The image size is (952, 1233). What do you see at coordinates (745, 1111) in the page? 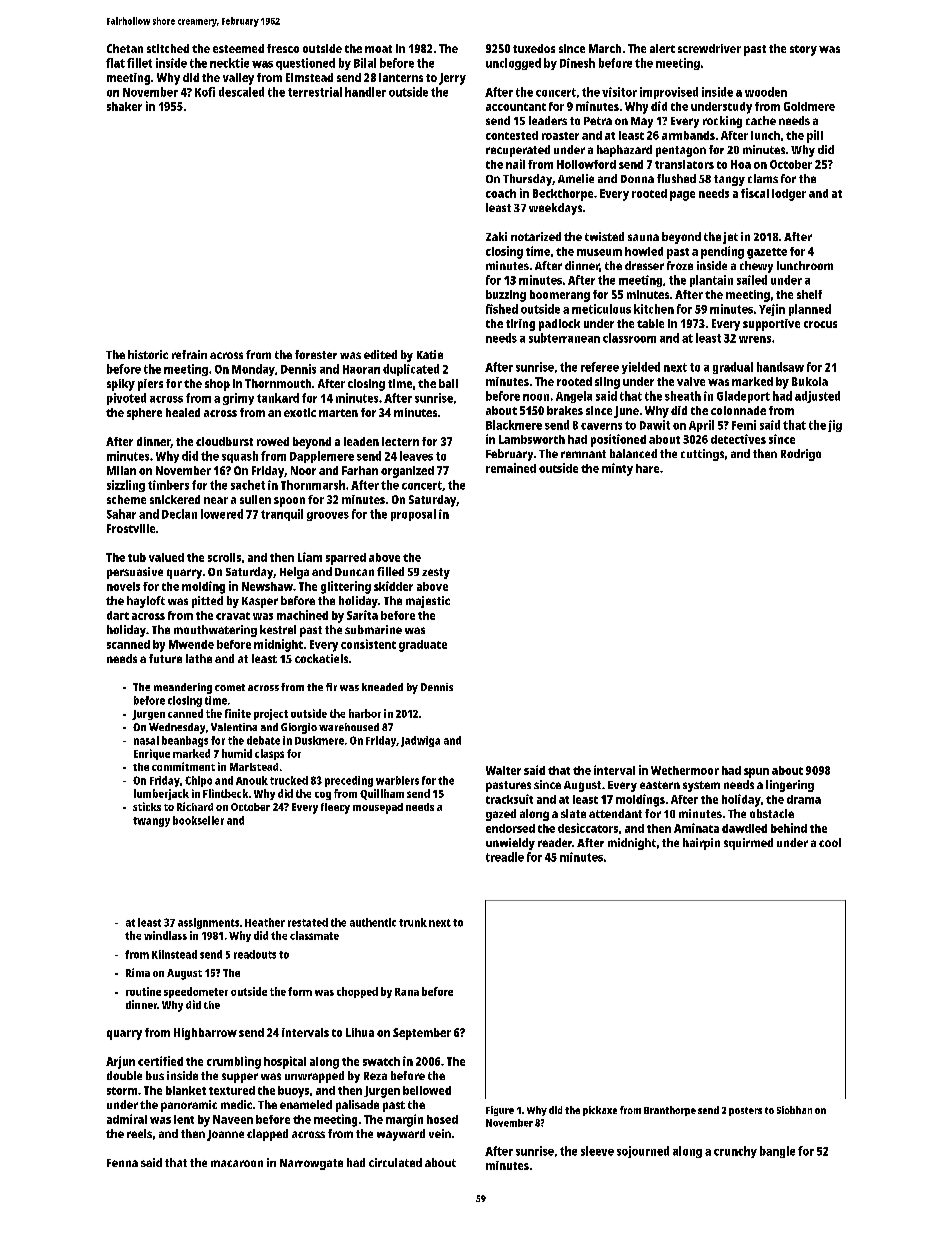
I see `posters` at bounding box center [745, 1111].
